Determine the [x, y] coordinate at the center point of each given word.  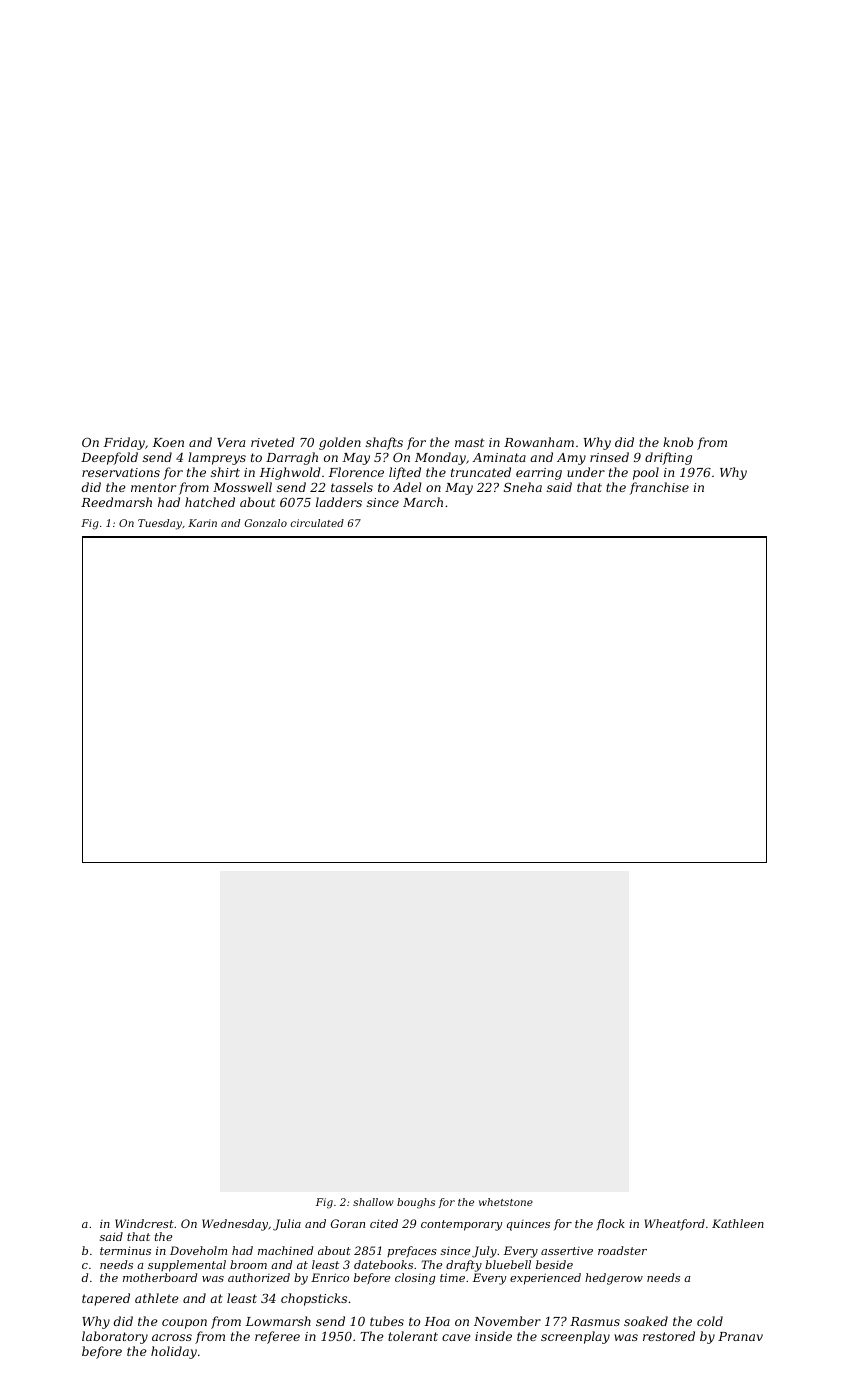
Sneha [523, 487]
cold [710, 1321]
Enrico [330, 1277]
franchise [659, 488]
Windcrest [144, 1223]
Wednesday [235, 1225]
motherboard [160, 1277]
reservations [121, 472]
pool [646, 473]
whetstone [506, 1202]
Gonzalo [266, 523]
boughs [416, 1203]
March [423, 502]
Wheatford [674, 1224]
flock [611, 1224]
